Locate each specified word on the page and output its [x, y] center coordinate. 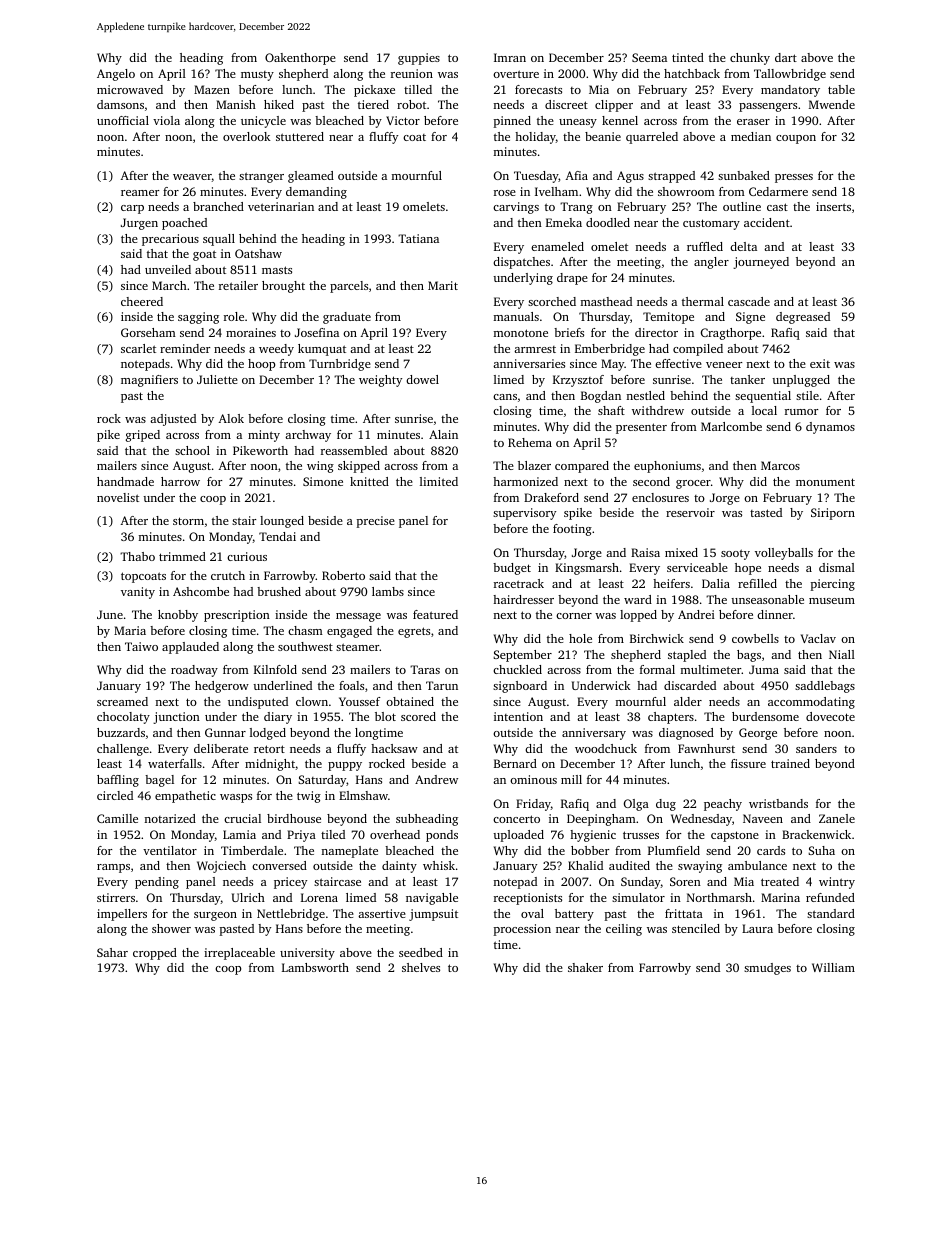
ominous [533, 779]
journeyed [761, 263]
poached [184, 224]
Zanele [837, 818]
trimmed [182, 556]
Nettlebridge [291, 915]
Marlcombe [731, 426]
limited [439, 481]
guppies [419, 59]
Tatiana [418, 238]
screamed [122, 701]
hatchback [692, 73]
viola [166, 120]
